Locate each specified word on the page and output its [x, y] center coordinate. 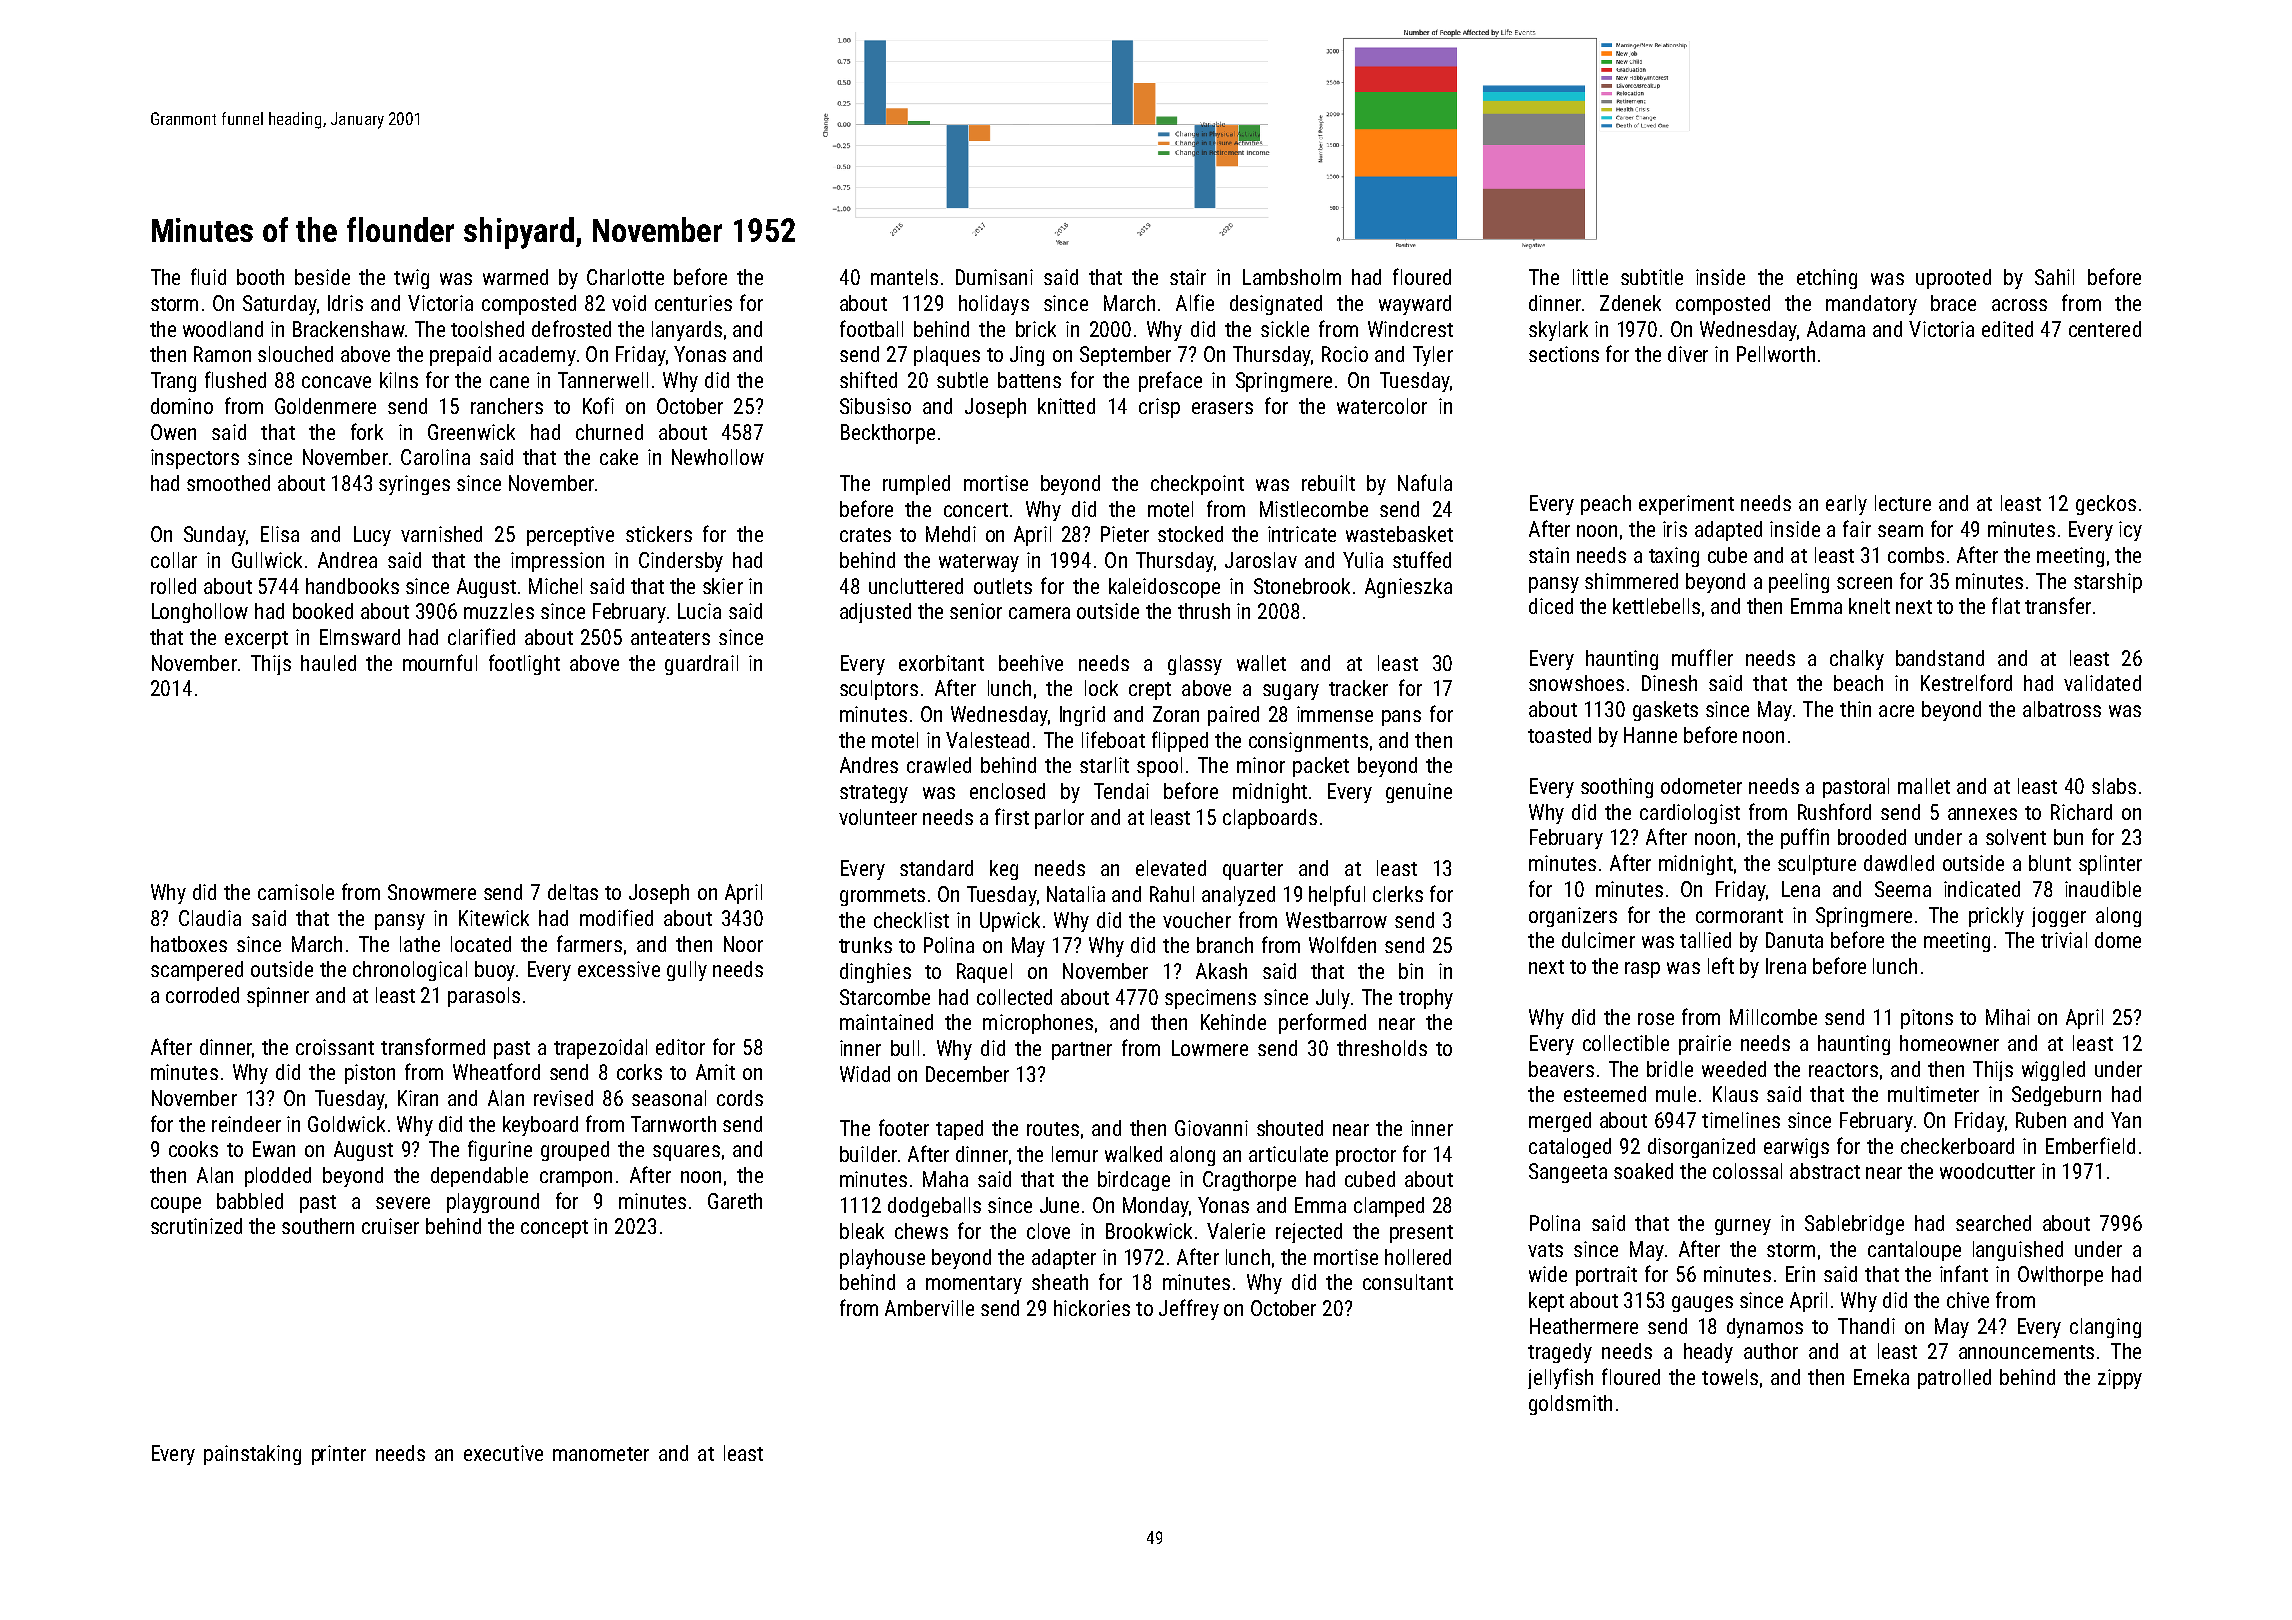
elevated [1171, 868]
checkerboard [1957, 1146]
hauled [328, 663]
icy [2130, 531]
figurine [500, 1150]
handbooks [352, 586]
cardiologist [1690, 814]
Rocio [1345, 354]
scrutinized [196, 1226]
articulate [1288, 1154]
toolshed [487, 329]
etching [1827, 279]
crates [865, 535]
